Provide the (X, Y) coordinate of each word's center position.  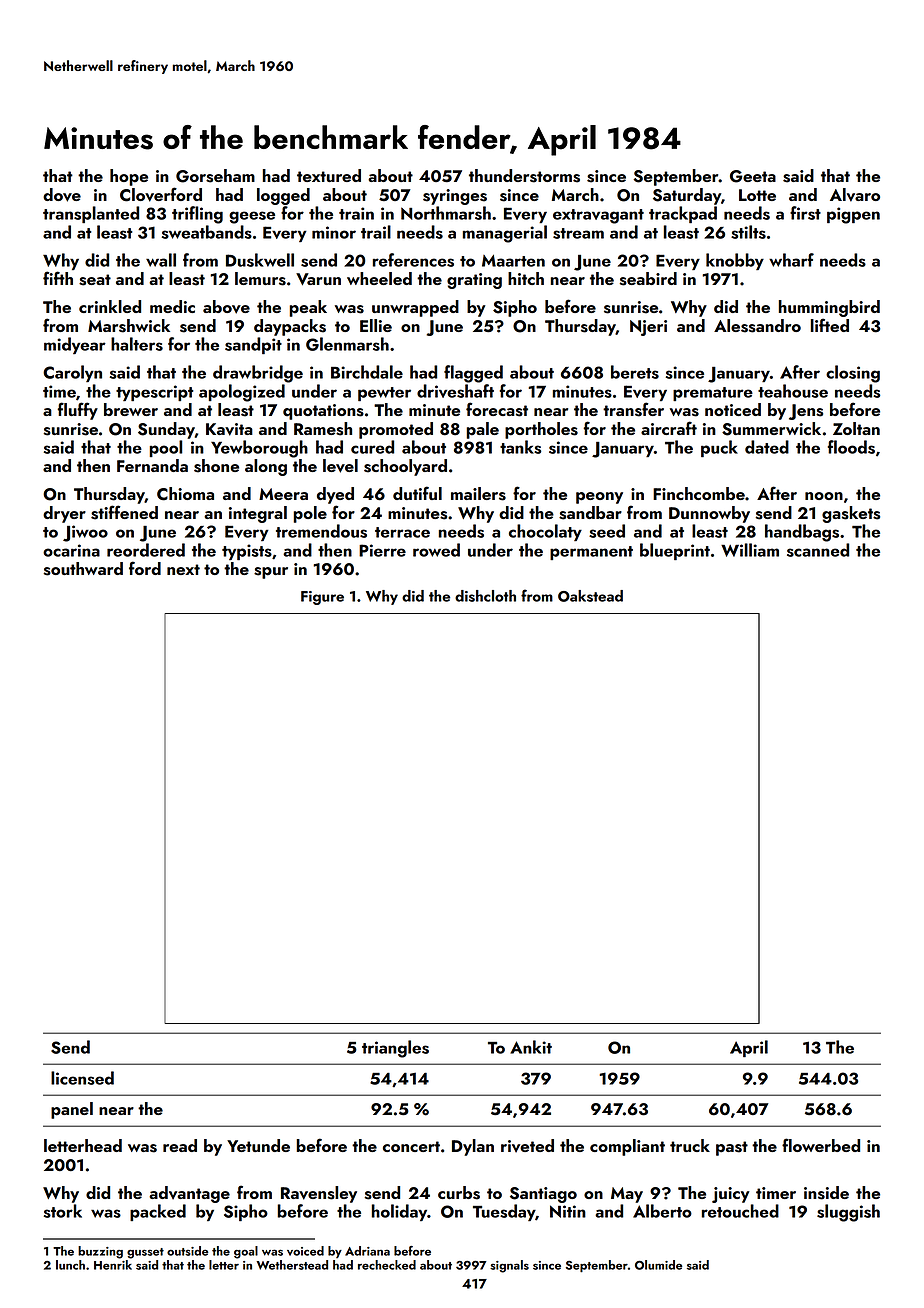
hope (129, 177)
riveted (527, 1146)
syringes (455, 197)
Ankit (531, 1047)
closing (853, 374)
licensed (82, 1078)
